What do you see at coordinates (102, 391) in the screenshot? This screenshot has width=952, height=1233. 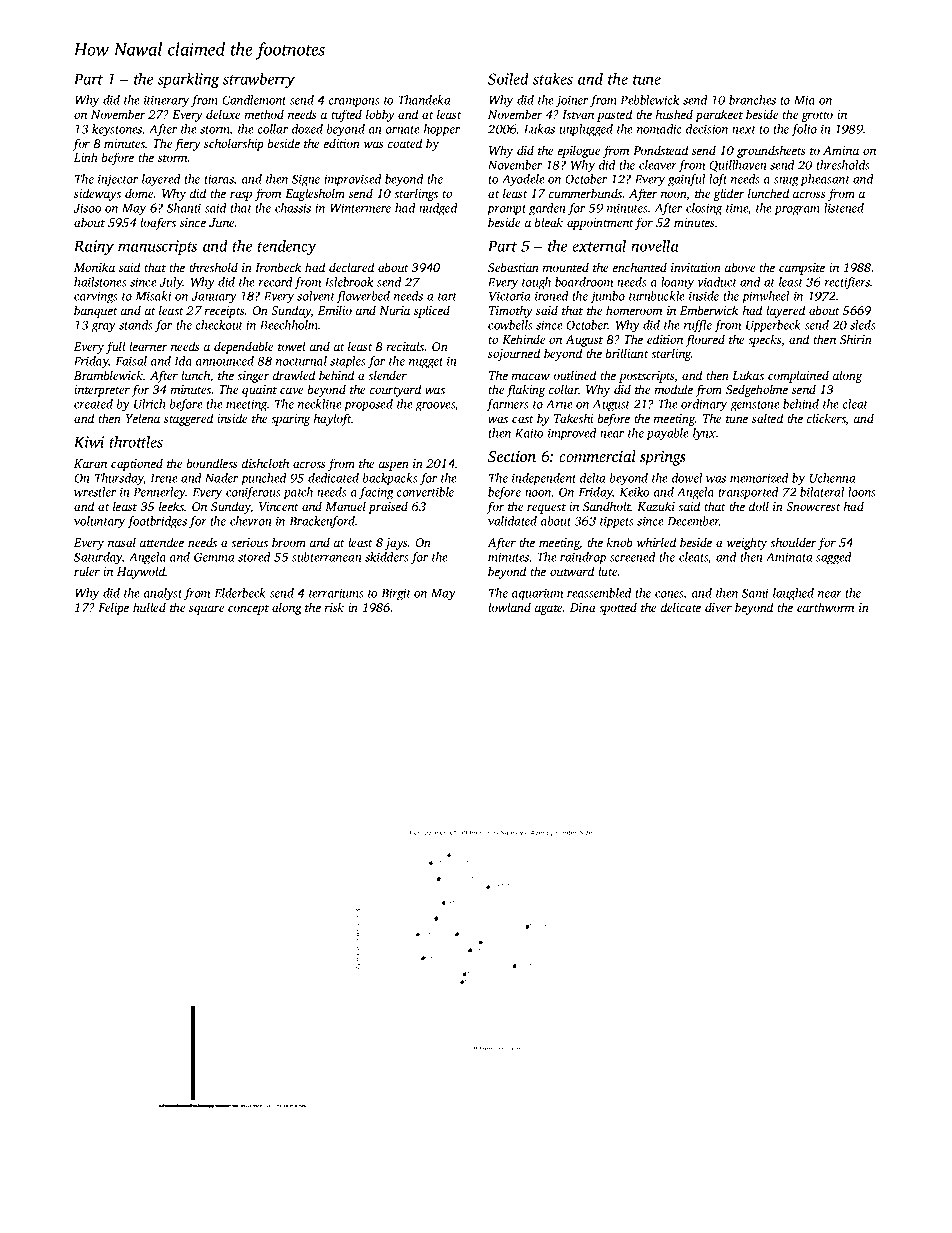 I see `interpreter` at bounding box center [102, 391].
